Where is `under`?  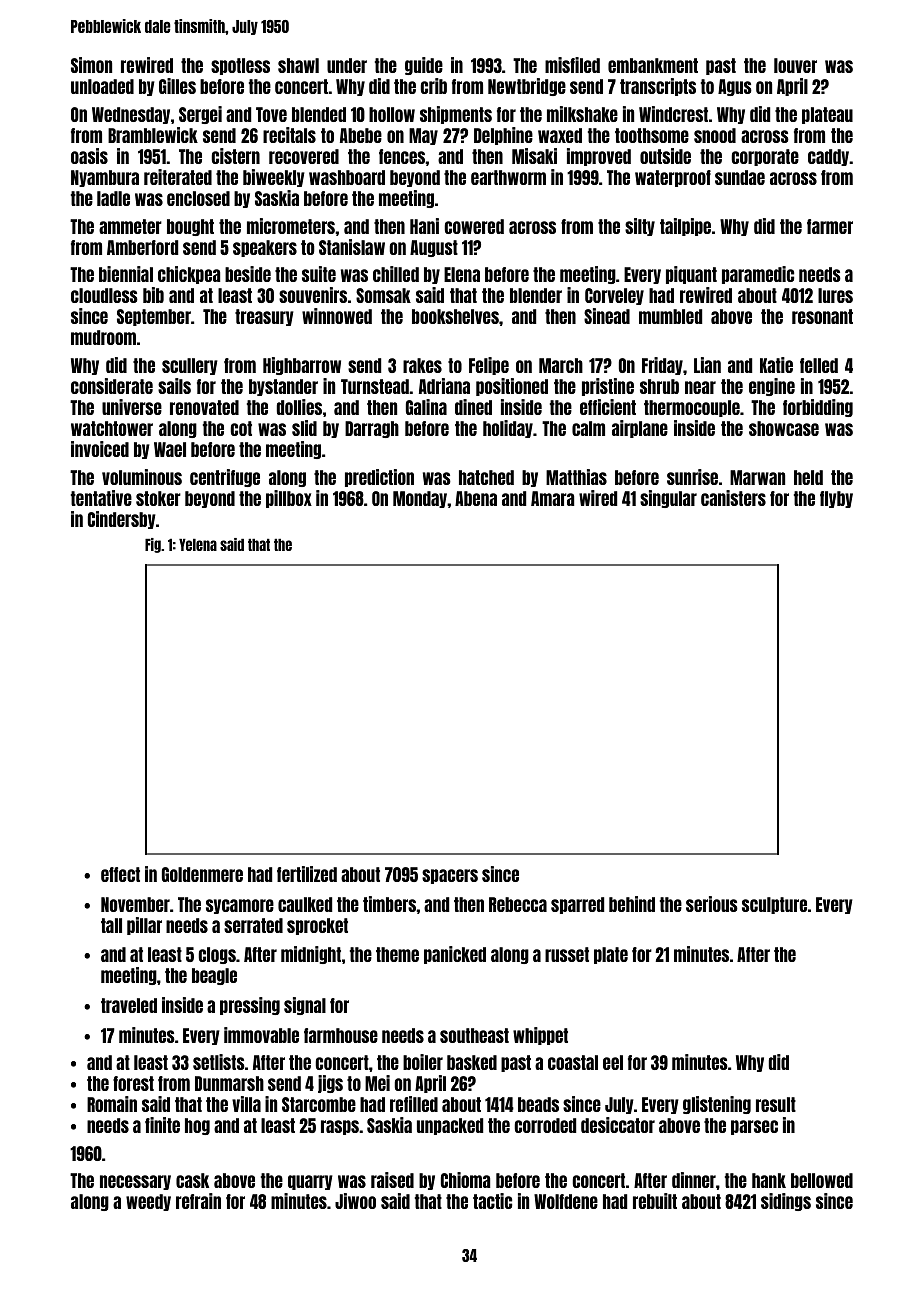 under is located at coordinates (347, 65).
